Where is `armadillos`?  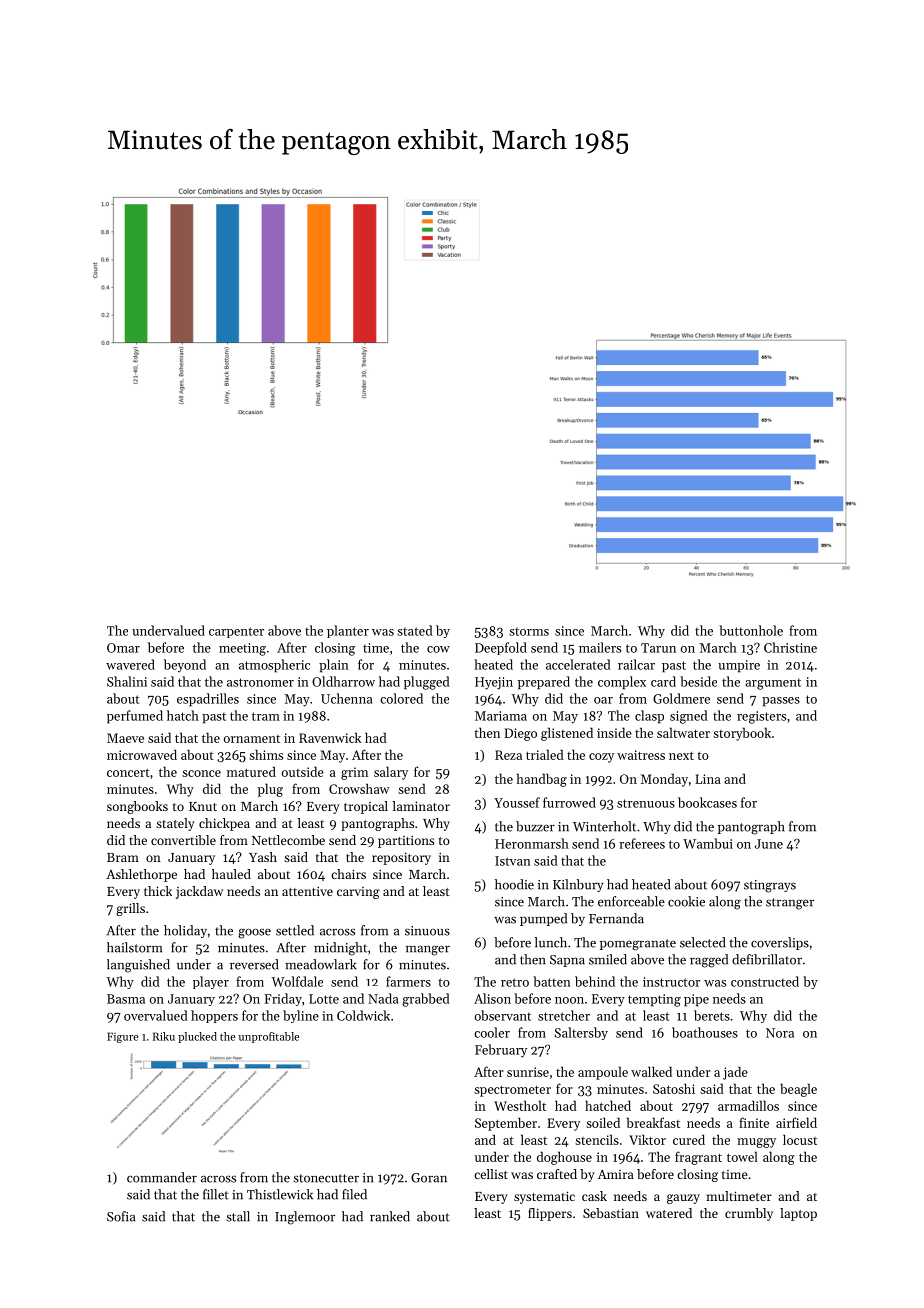
armadillos is located at coordinates (748, 1105).
